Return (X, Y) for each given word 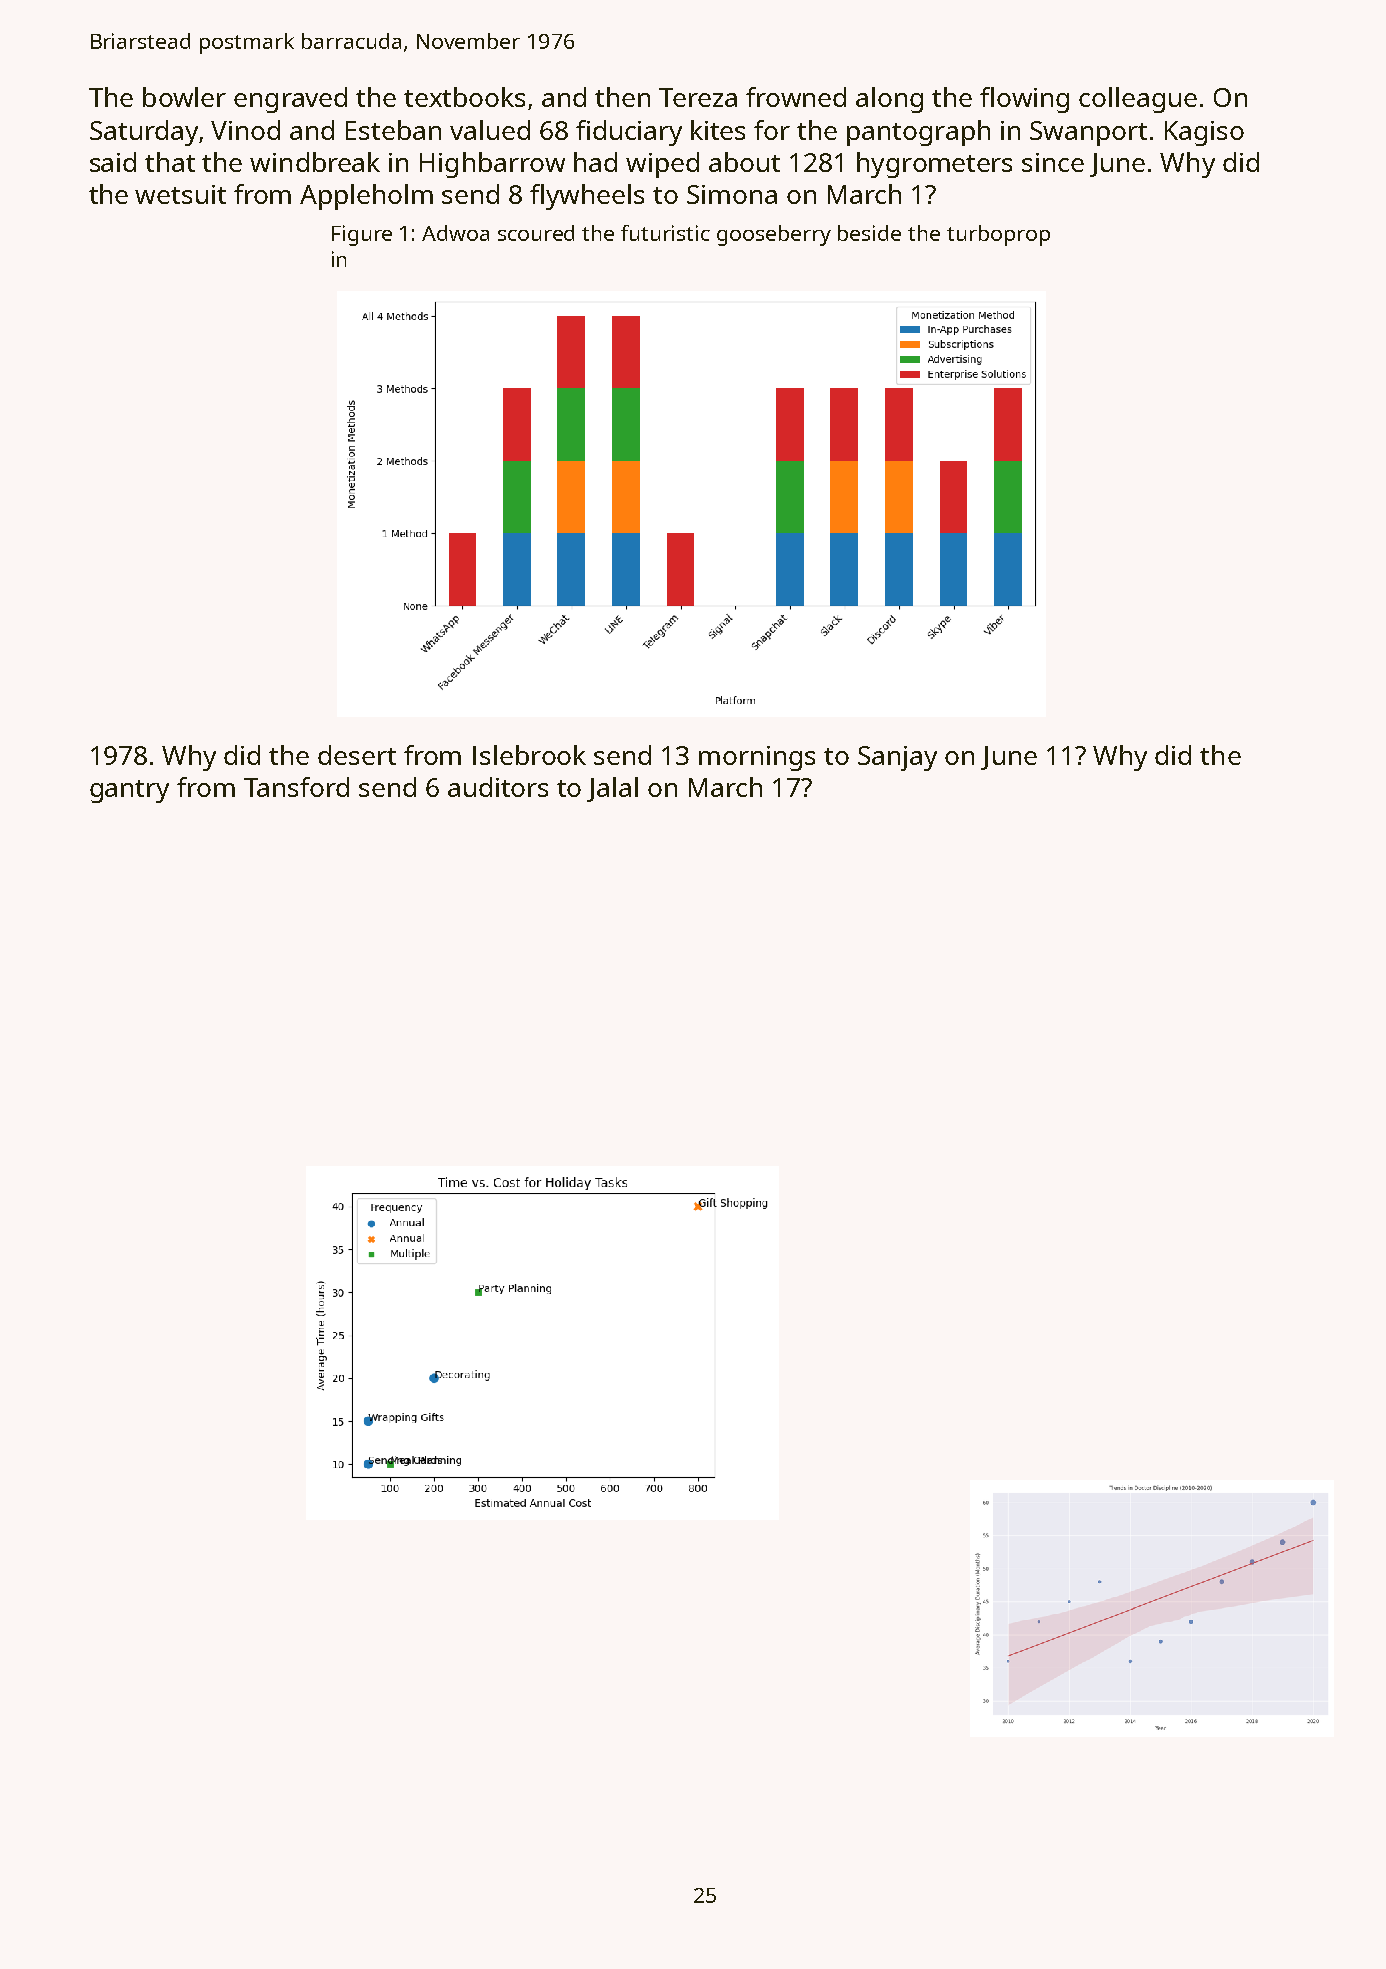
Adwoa (455, 233)
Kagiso (1204, 133)
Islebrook (529, 755)
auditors (498, 787)
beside (869, 233)
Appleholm (366, 197)
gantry (129, 791)
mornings (757, 758)
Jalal (612, 789)
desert (357, 755)
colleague (1138, 100)
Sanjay (897, 758)
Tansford (296, 787)
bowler (184, 97)
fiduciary (629, 133)
